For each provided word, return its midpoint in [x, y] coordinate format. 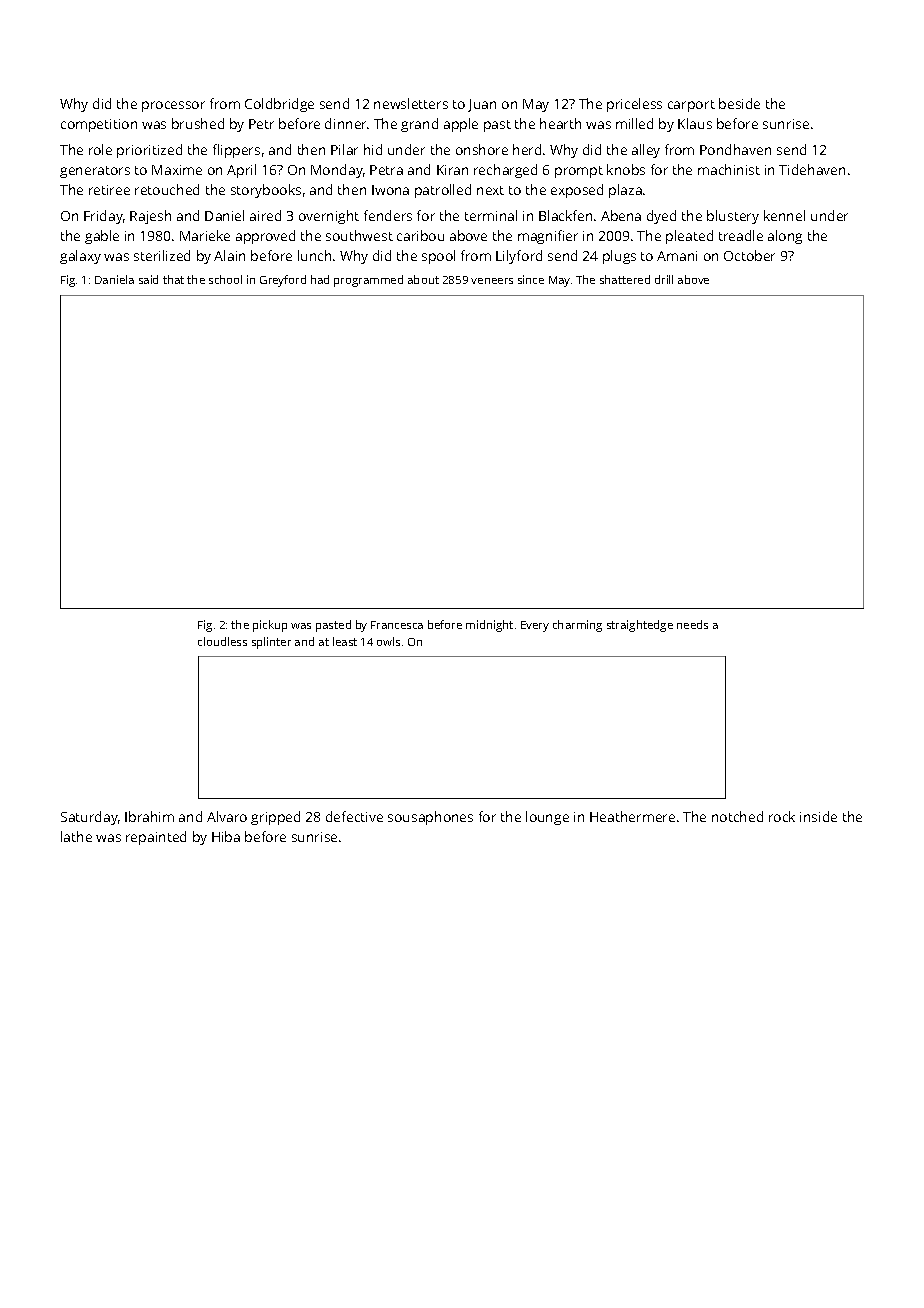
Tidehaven [812, 169]
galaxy [80, 257]
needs [692, 624]
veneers [492, 281]
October [749, 255]
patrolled [443, 191]
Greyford [283, 281]
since [531, 279]
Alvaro [227, 816]
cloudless [222, 641]
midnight [489, 626]
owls [388, 641]
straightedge [640, 626]
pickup [270, 626]
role [100, 149]
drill [664, 279]
